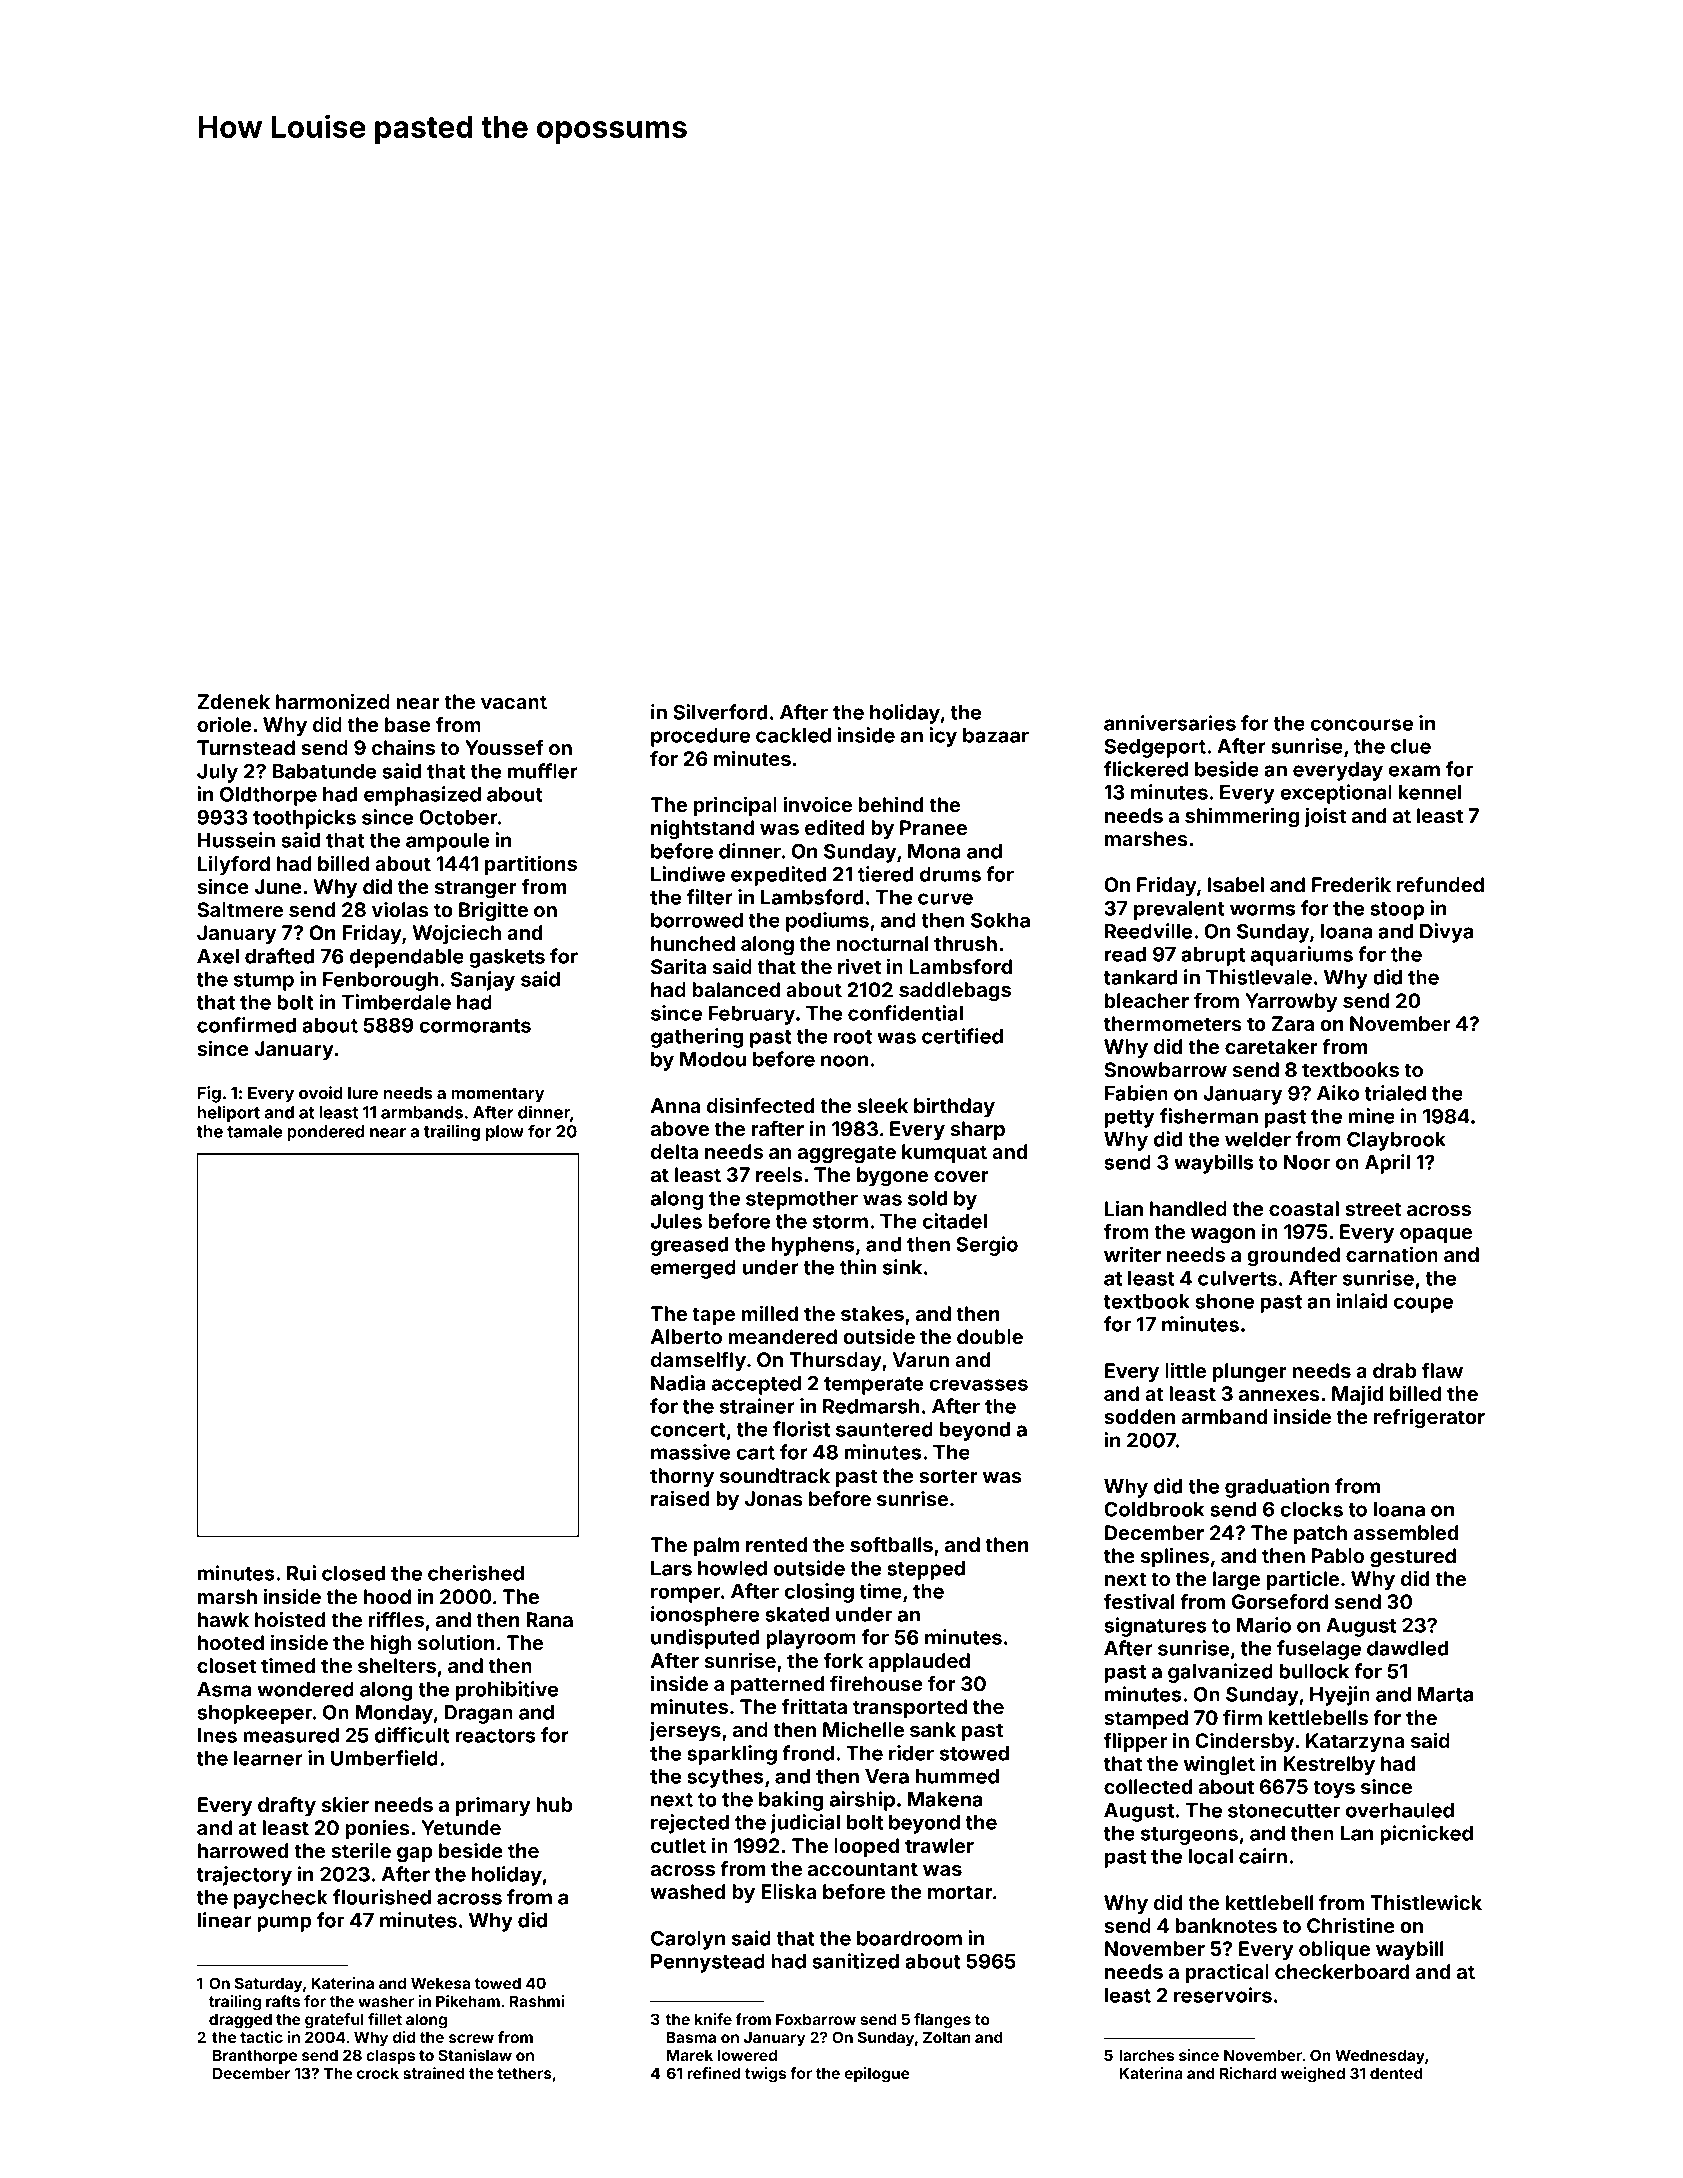 The image size is (1683, 2178). I want to click on violas, so click(400, 909).
